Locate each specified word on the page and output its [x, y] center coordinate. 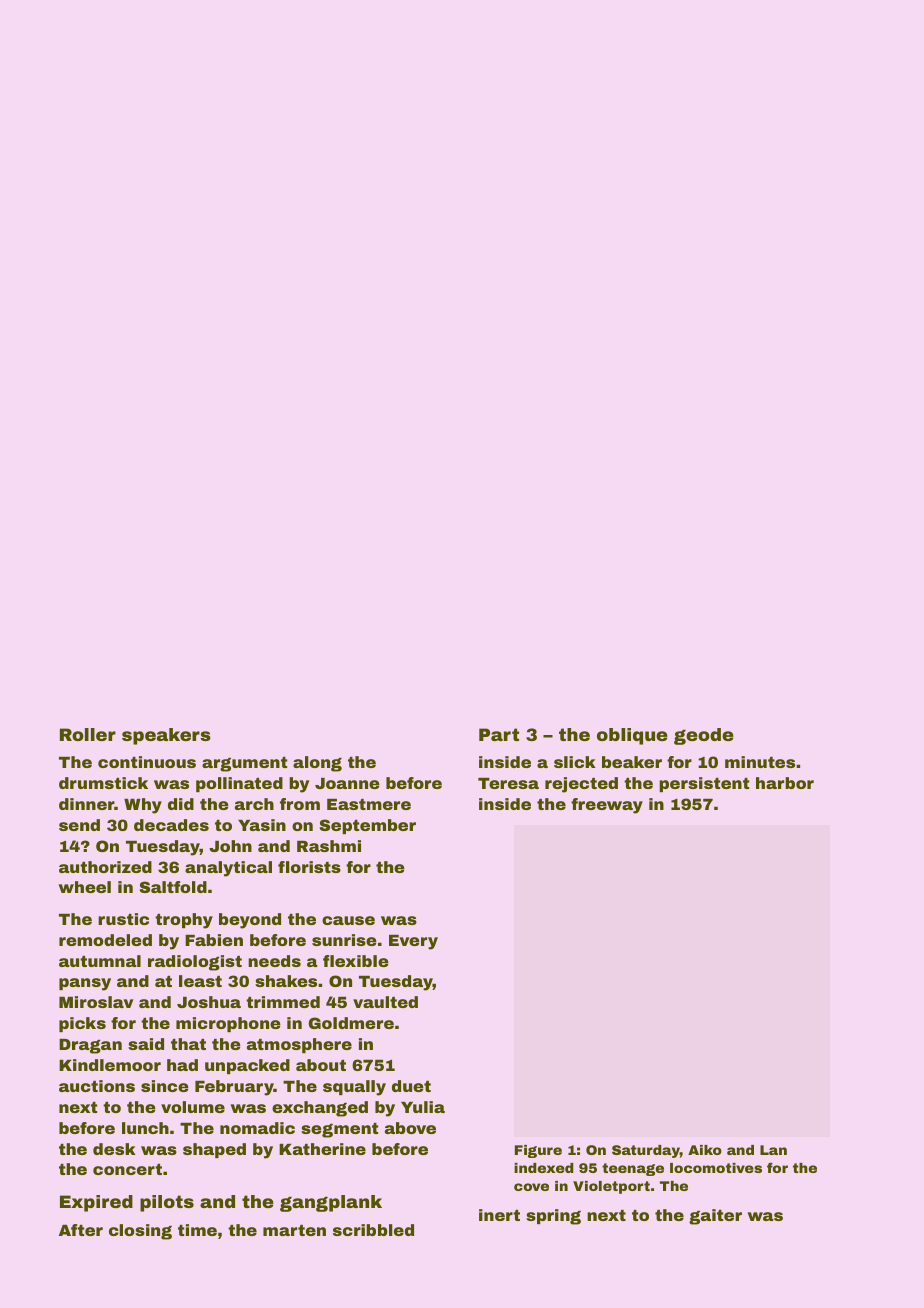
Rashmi [329, 846]
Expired [96, 1203]
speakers [166, 736]
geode [704, 736]
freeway [607, 806]
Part [499, 734]
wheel [85, 887]
